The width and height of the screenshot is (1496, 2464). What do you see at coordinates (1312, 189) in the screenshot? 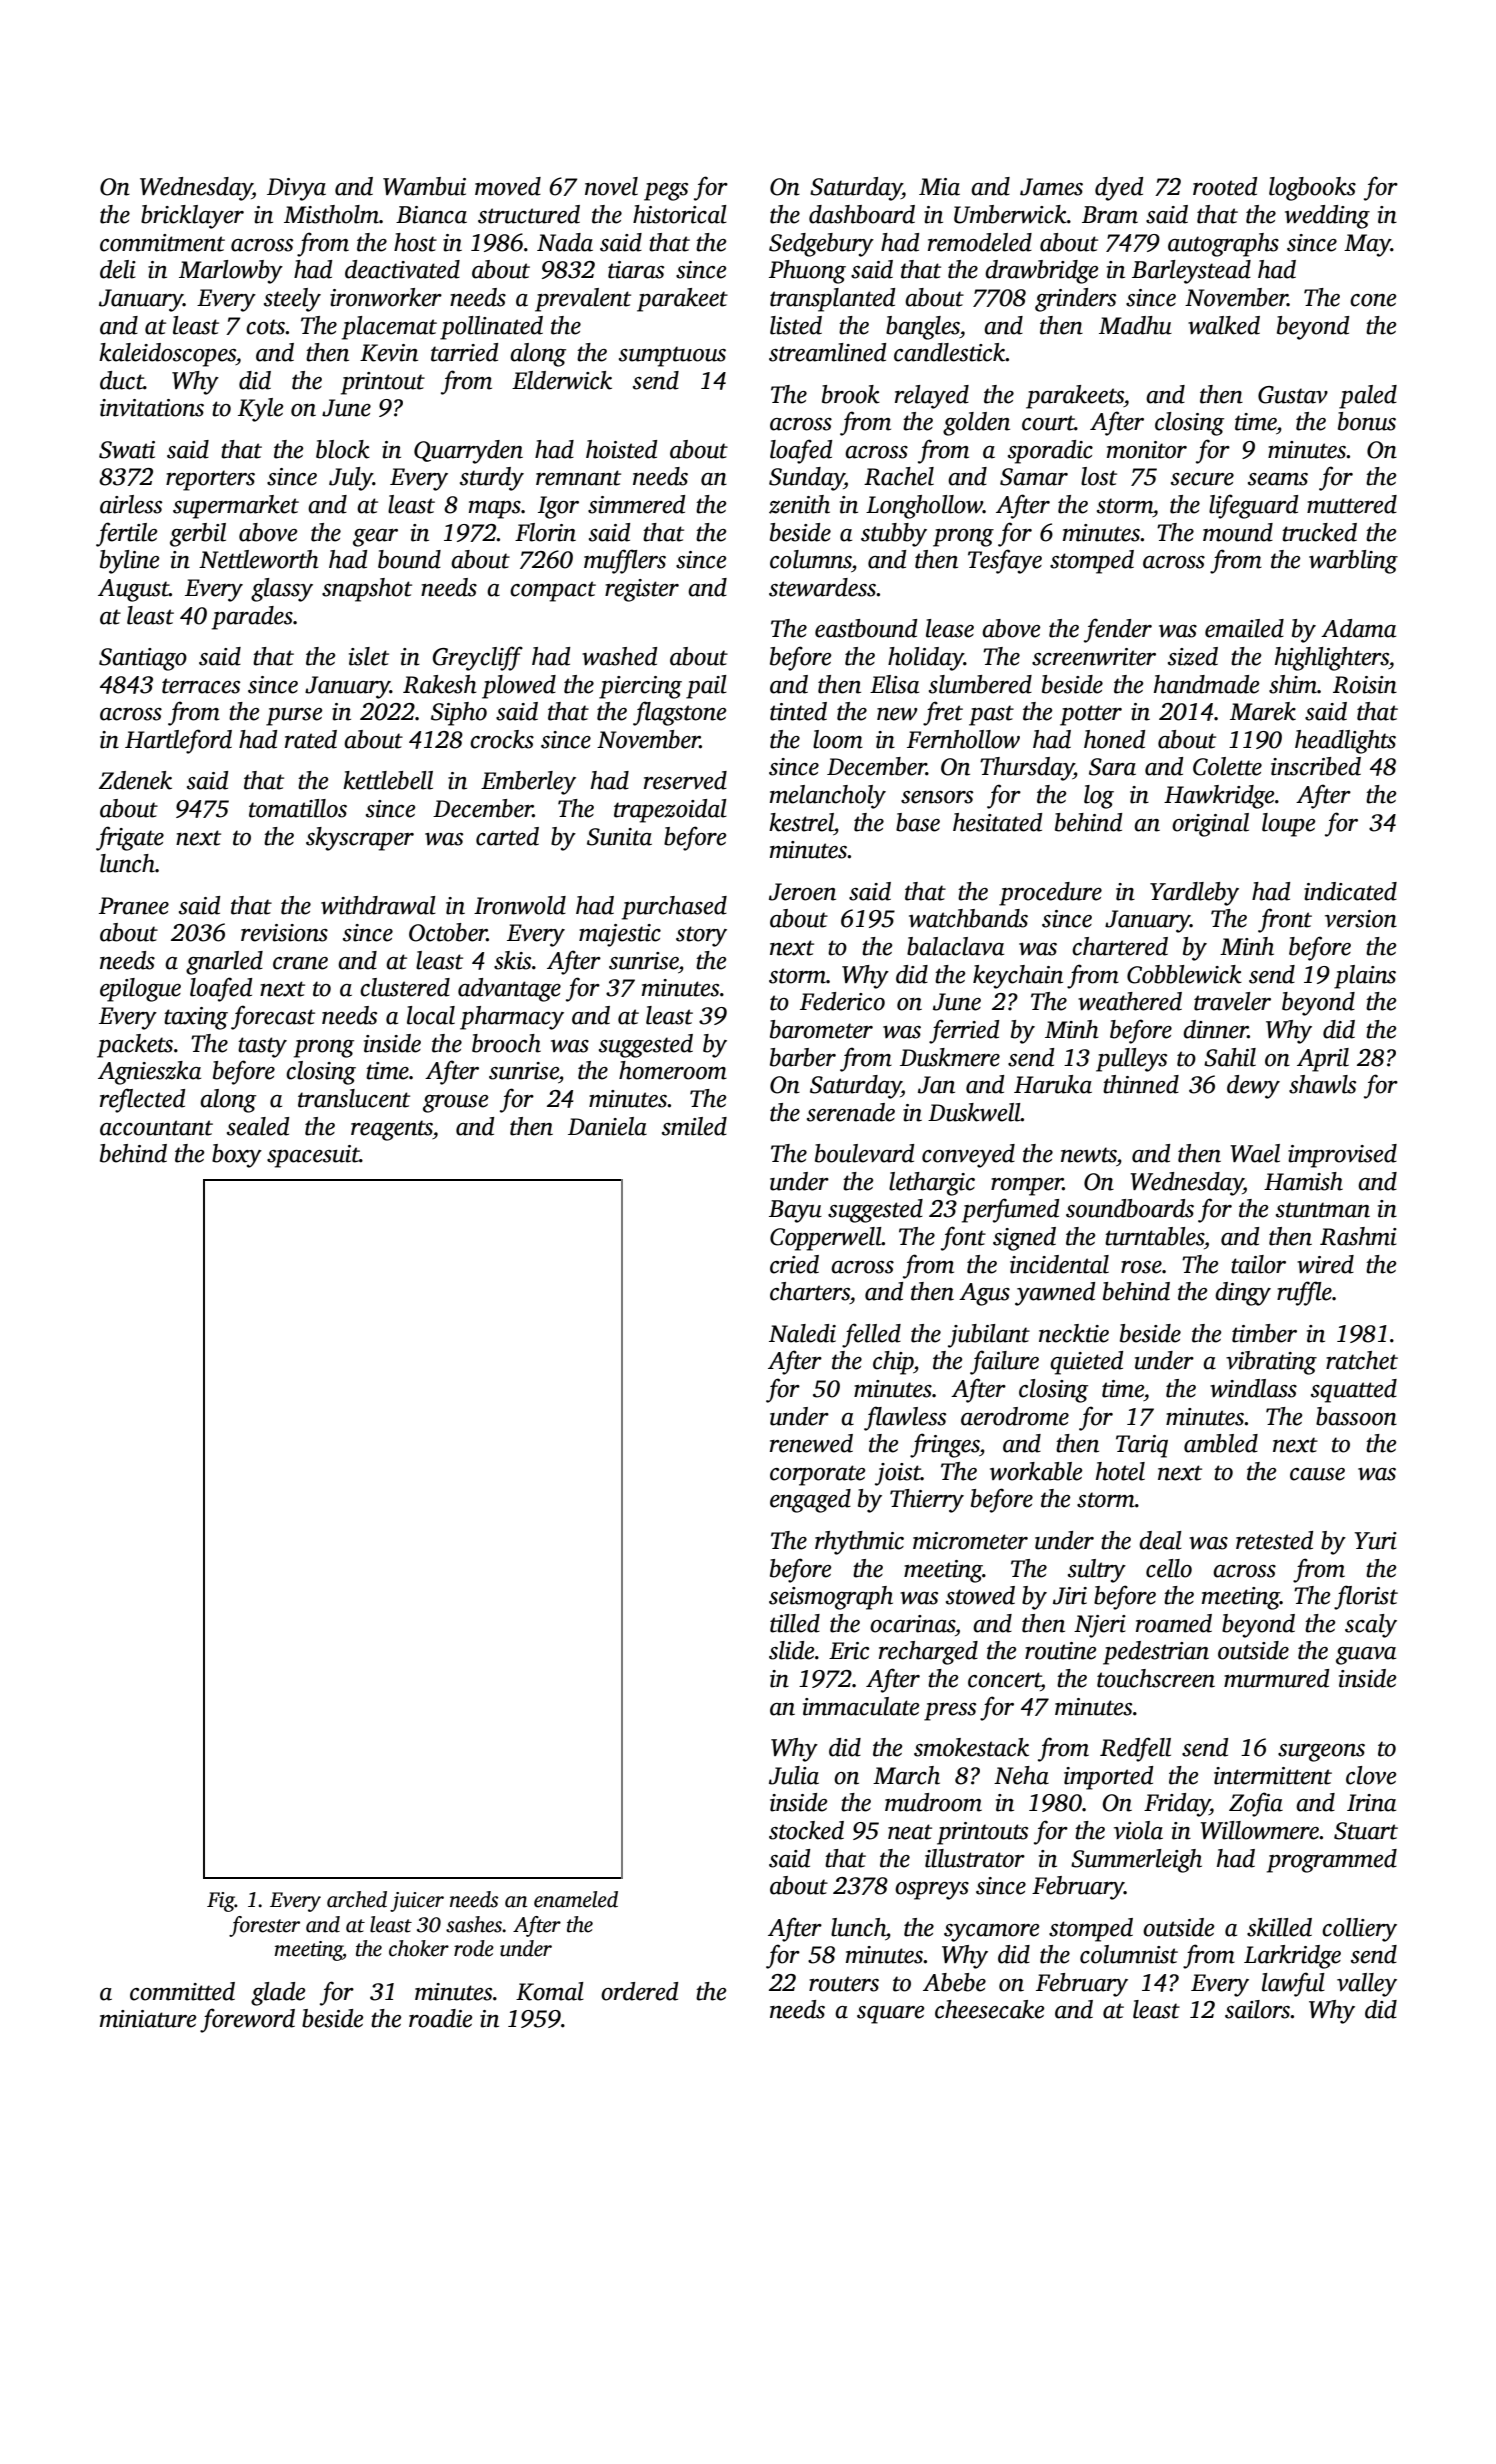
I see `logbooks` at bounding box center [1312, 189].
